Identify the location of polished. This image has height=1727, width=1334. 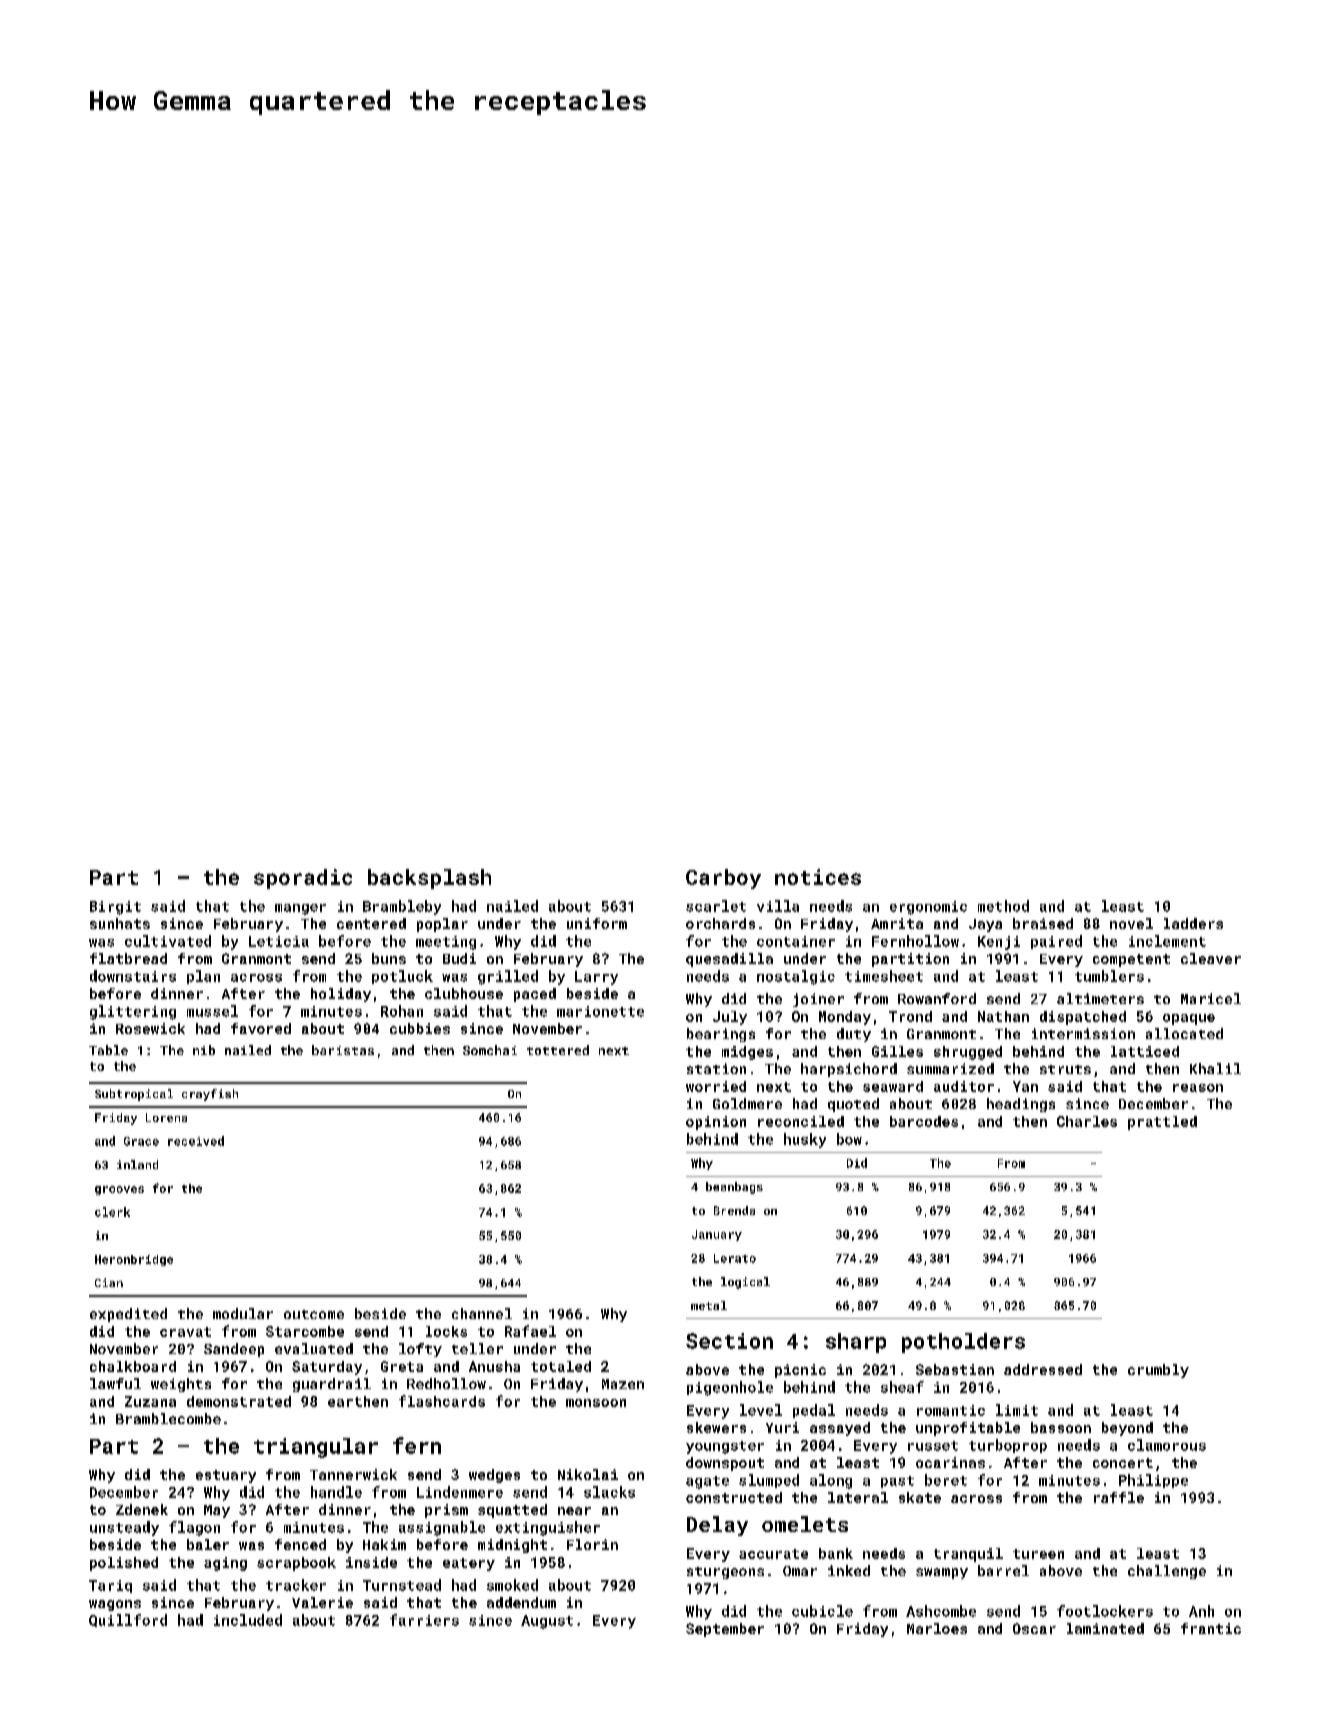
(124, 1564).
